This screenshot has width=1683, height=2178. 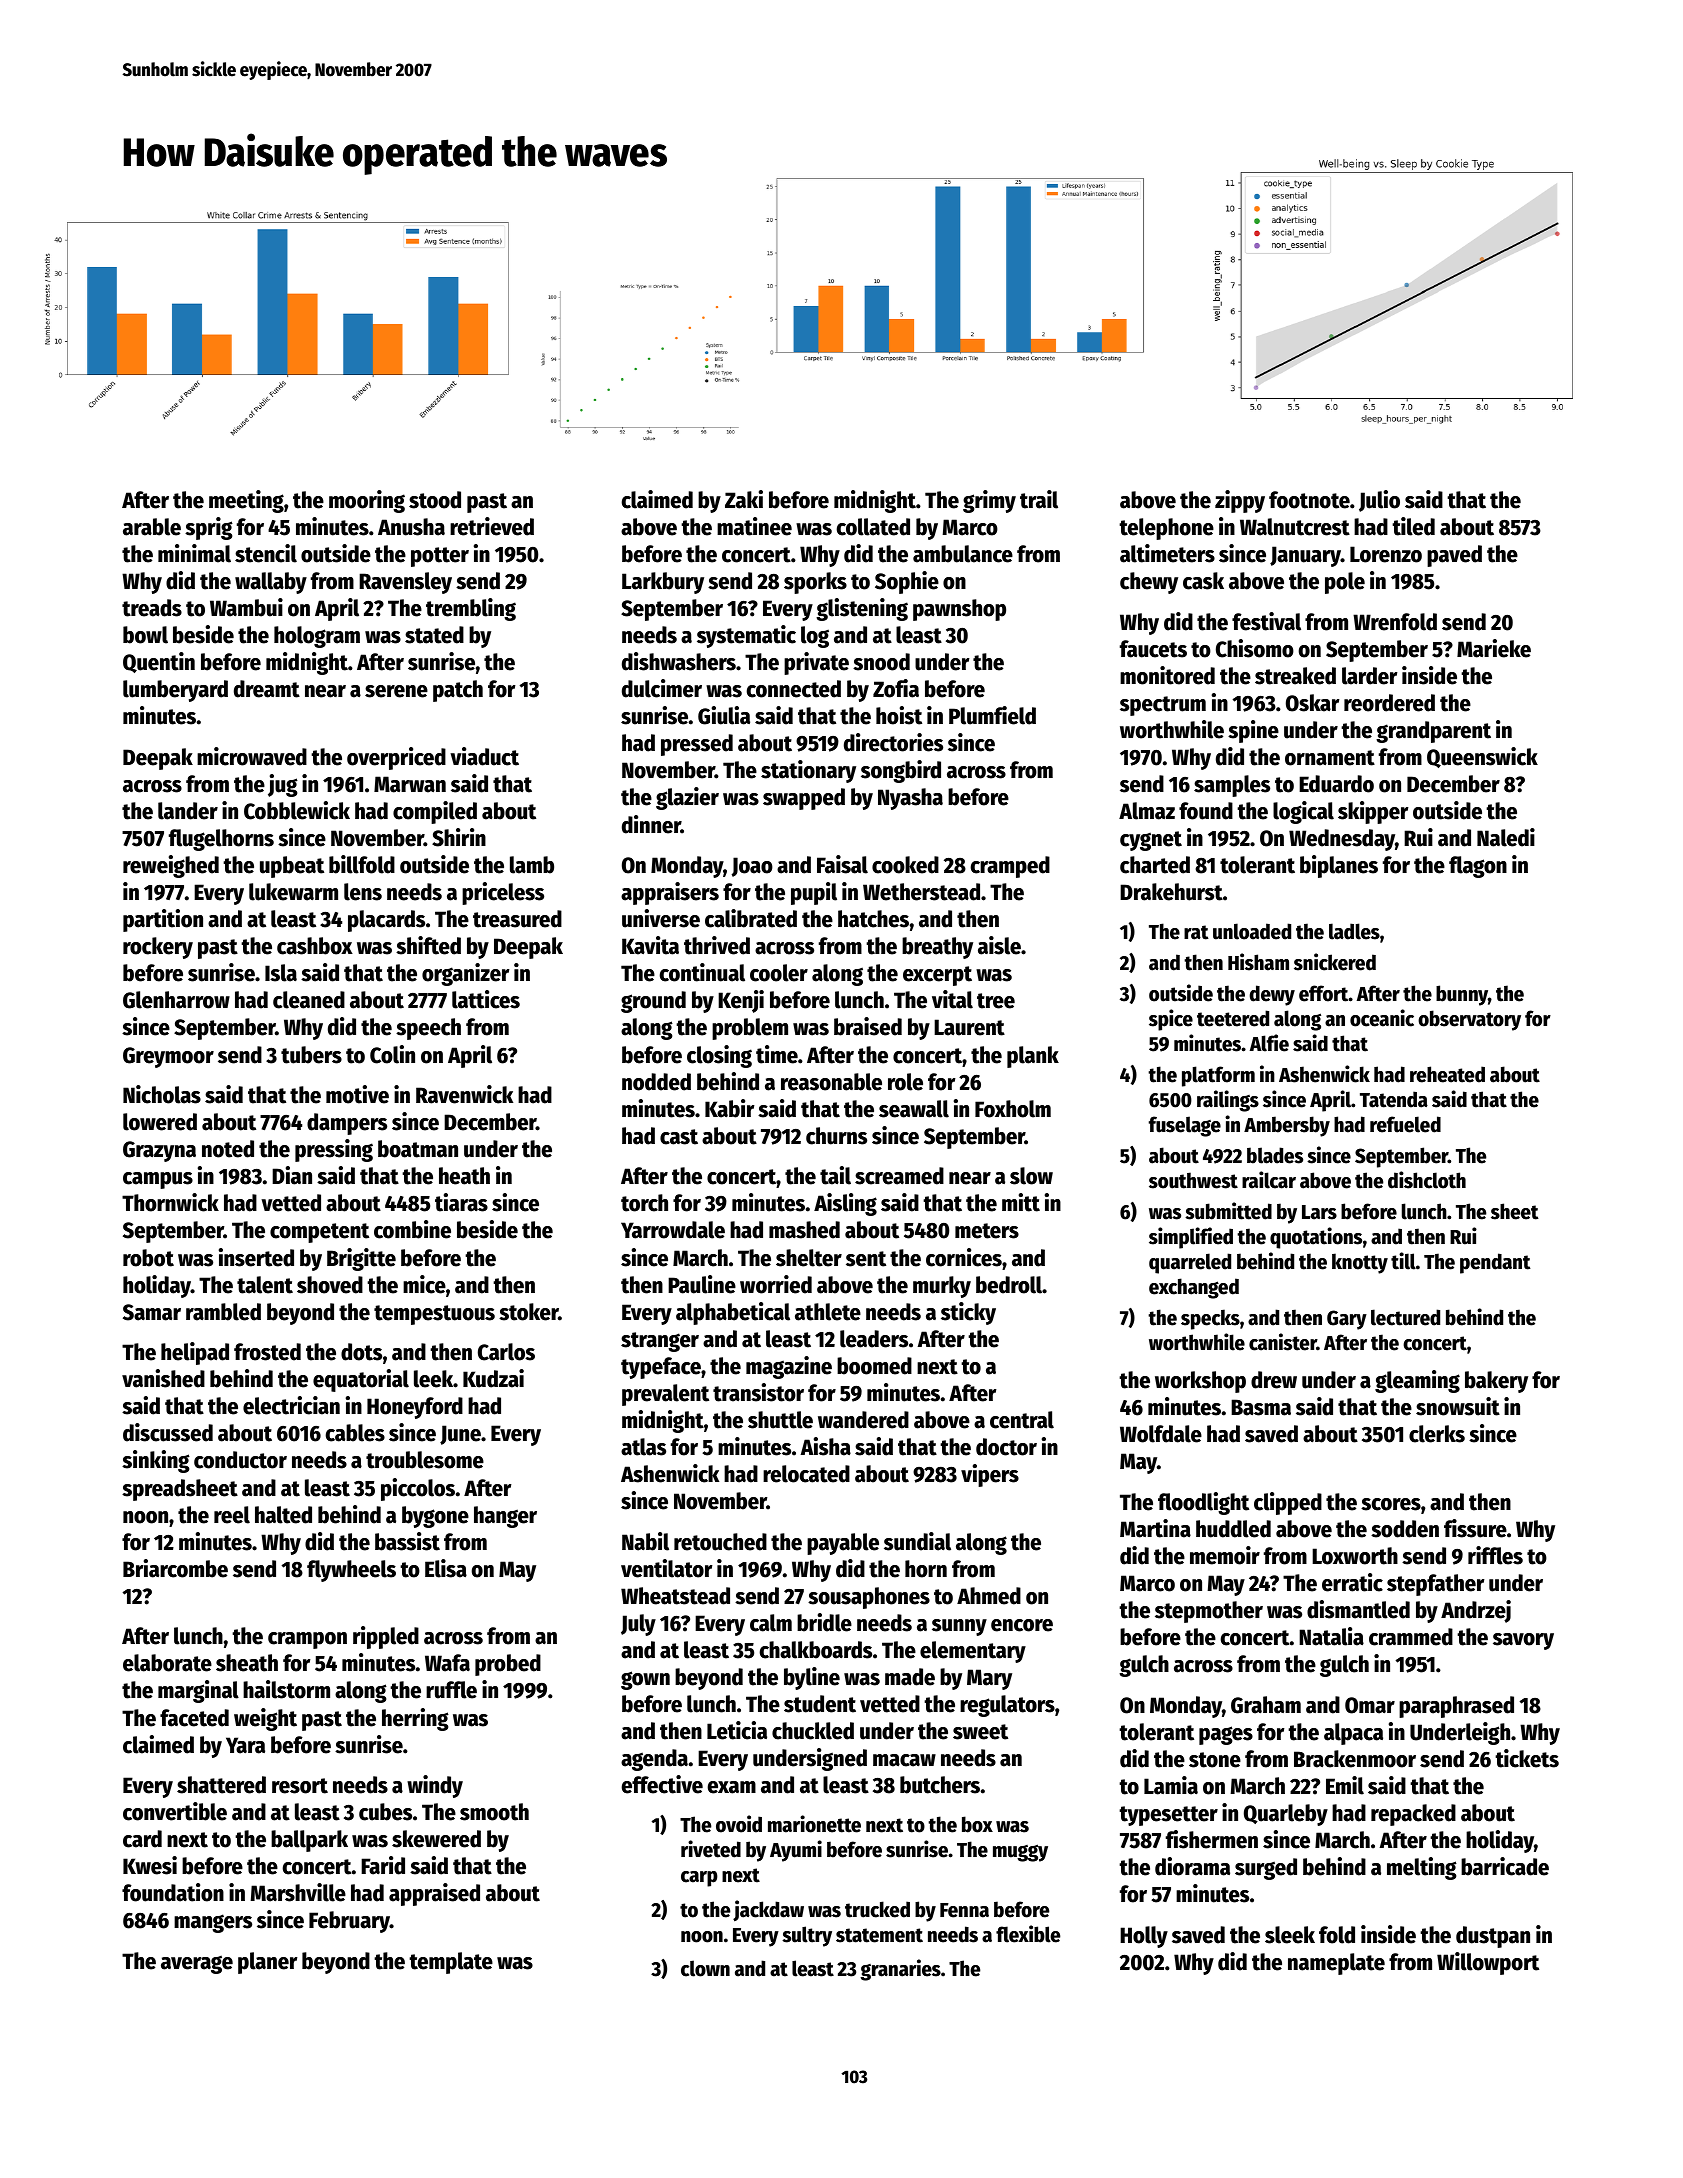 I want to click on snowsuit, so click(x=1458, y=1406).
